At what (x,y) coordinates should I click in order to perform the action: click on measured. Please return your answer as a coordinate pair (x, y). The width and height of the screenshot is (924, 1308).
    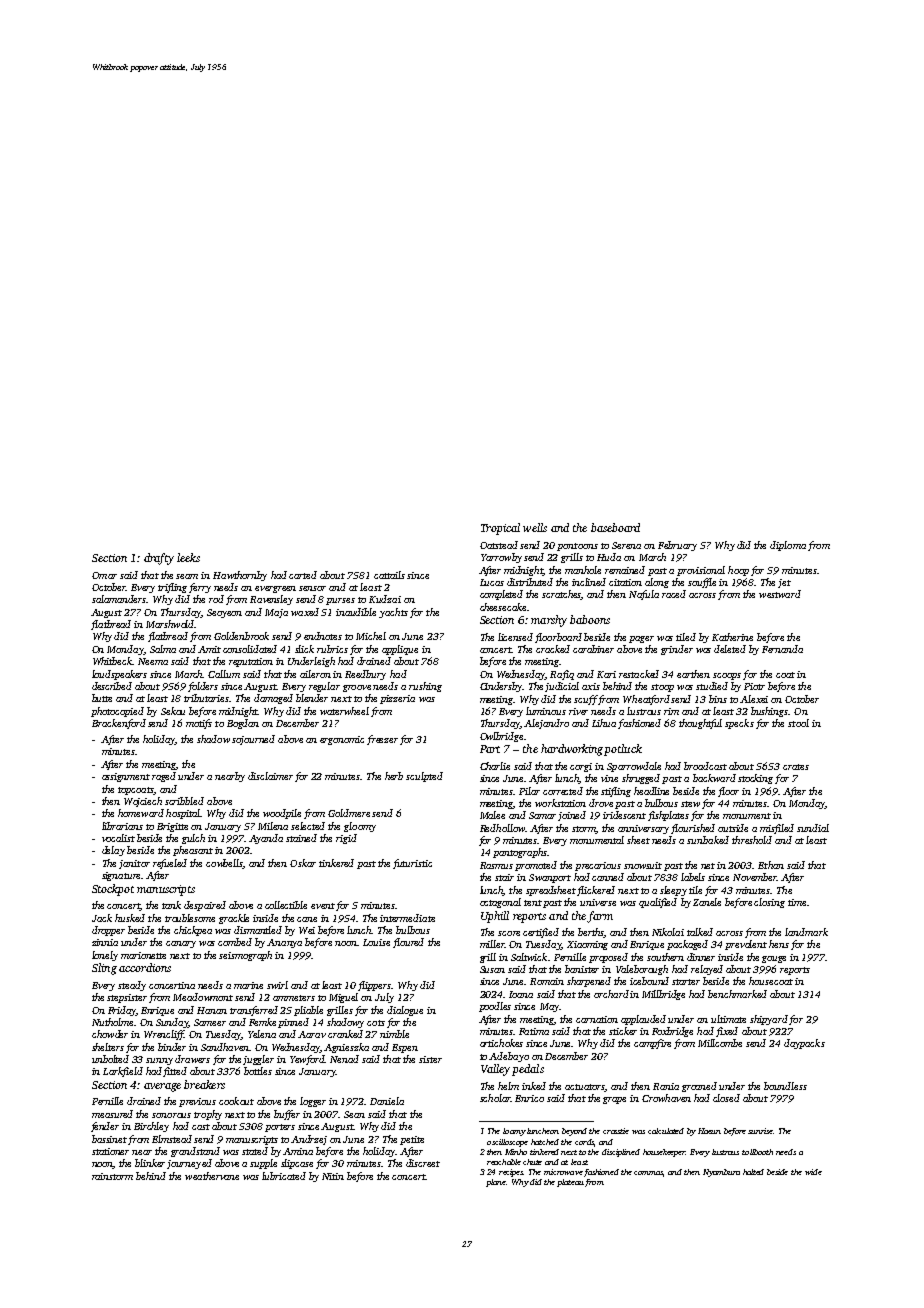
    Looking at the image, I should click on (112, 1114).
